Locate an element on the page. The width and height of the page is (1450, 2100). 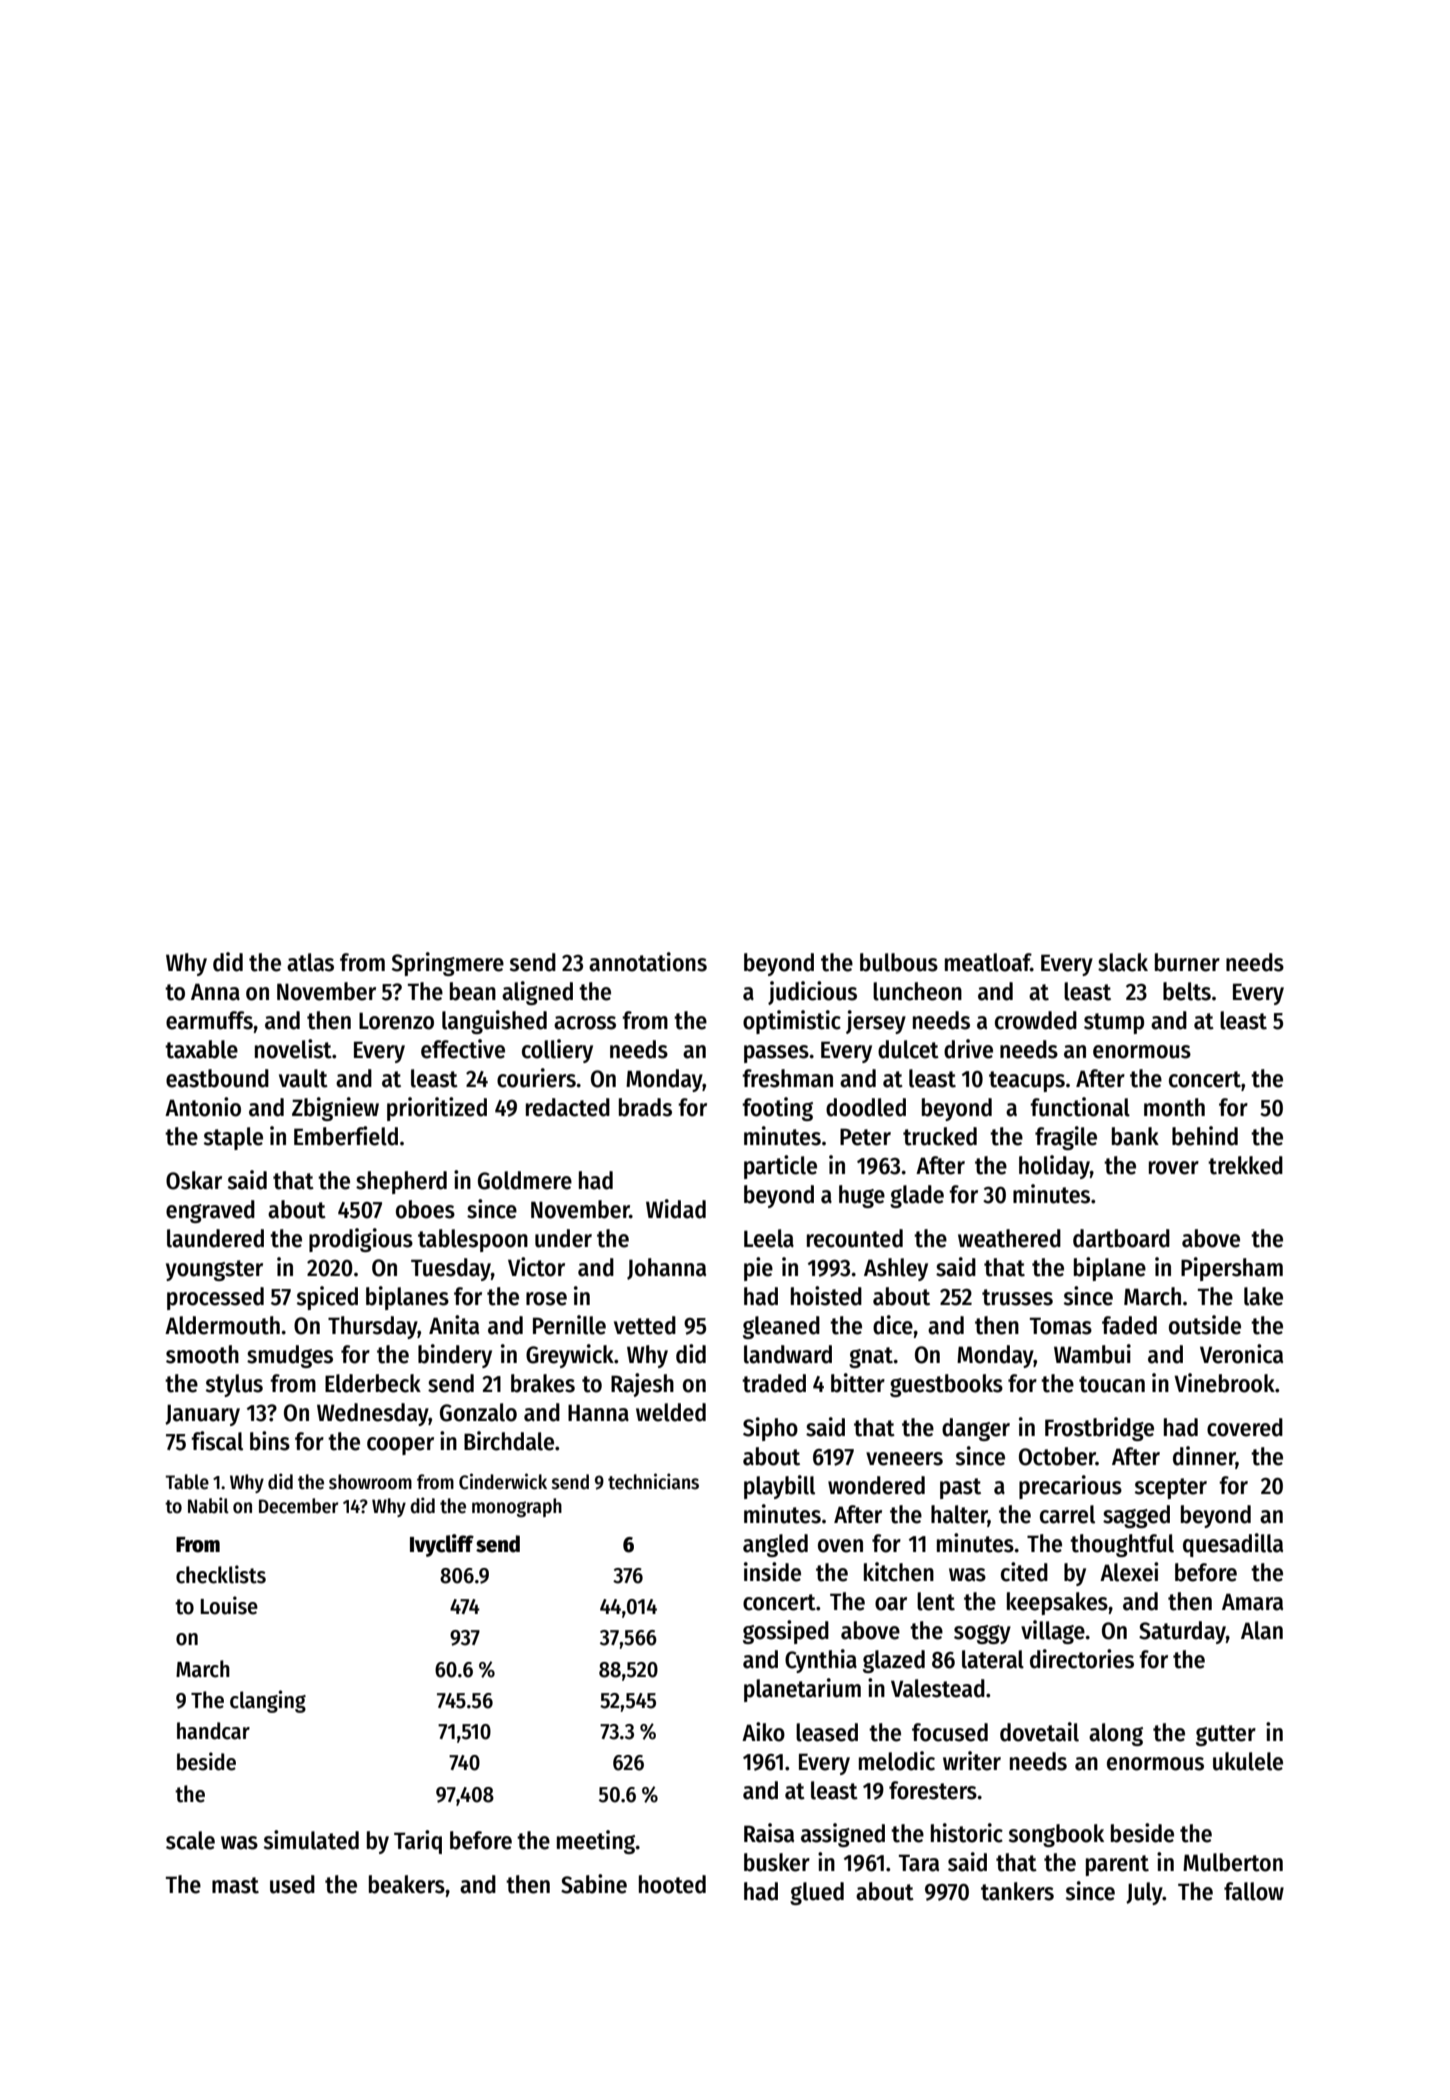
Ashley is located at coordinates (896, 1269).
